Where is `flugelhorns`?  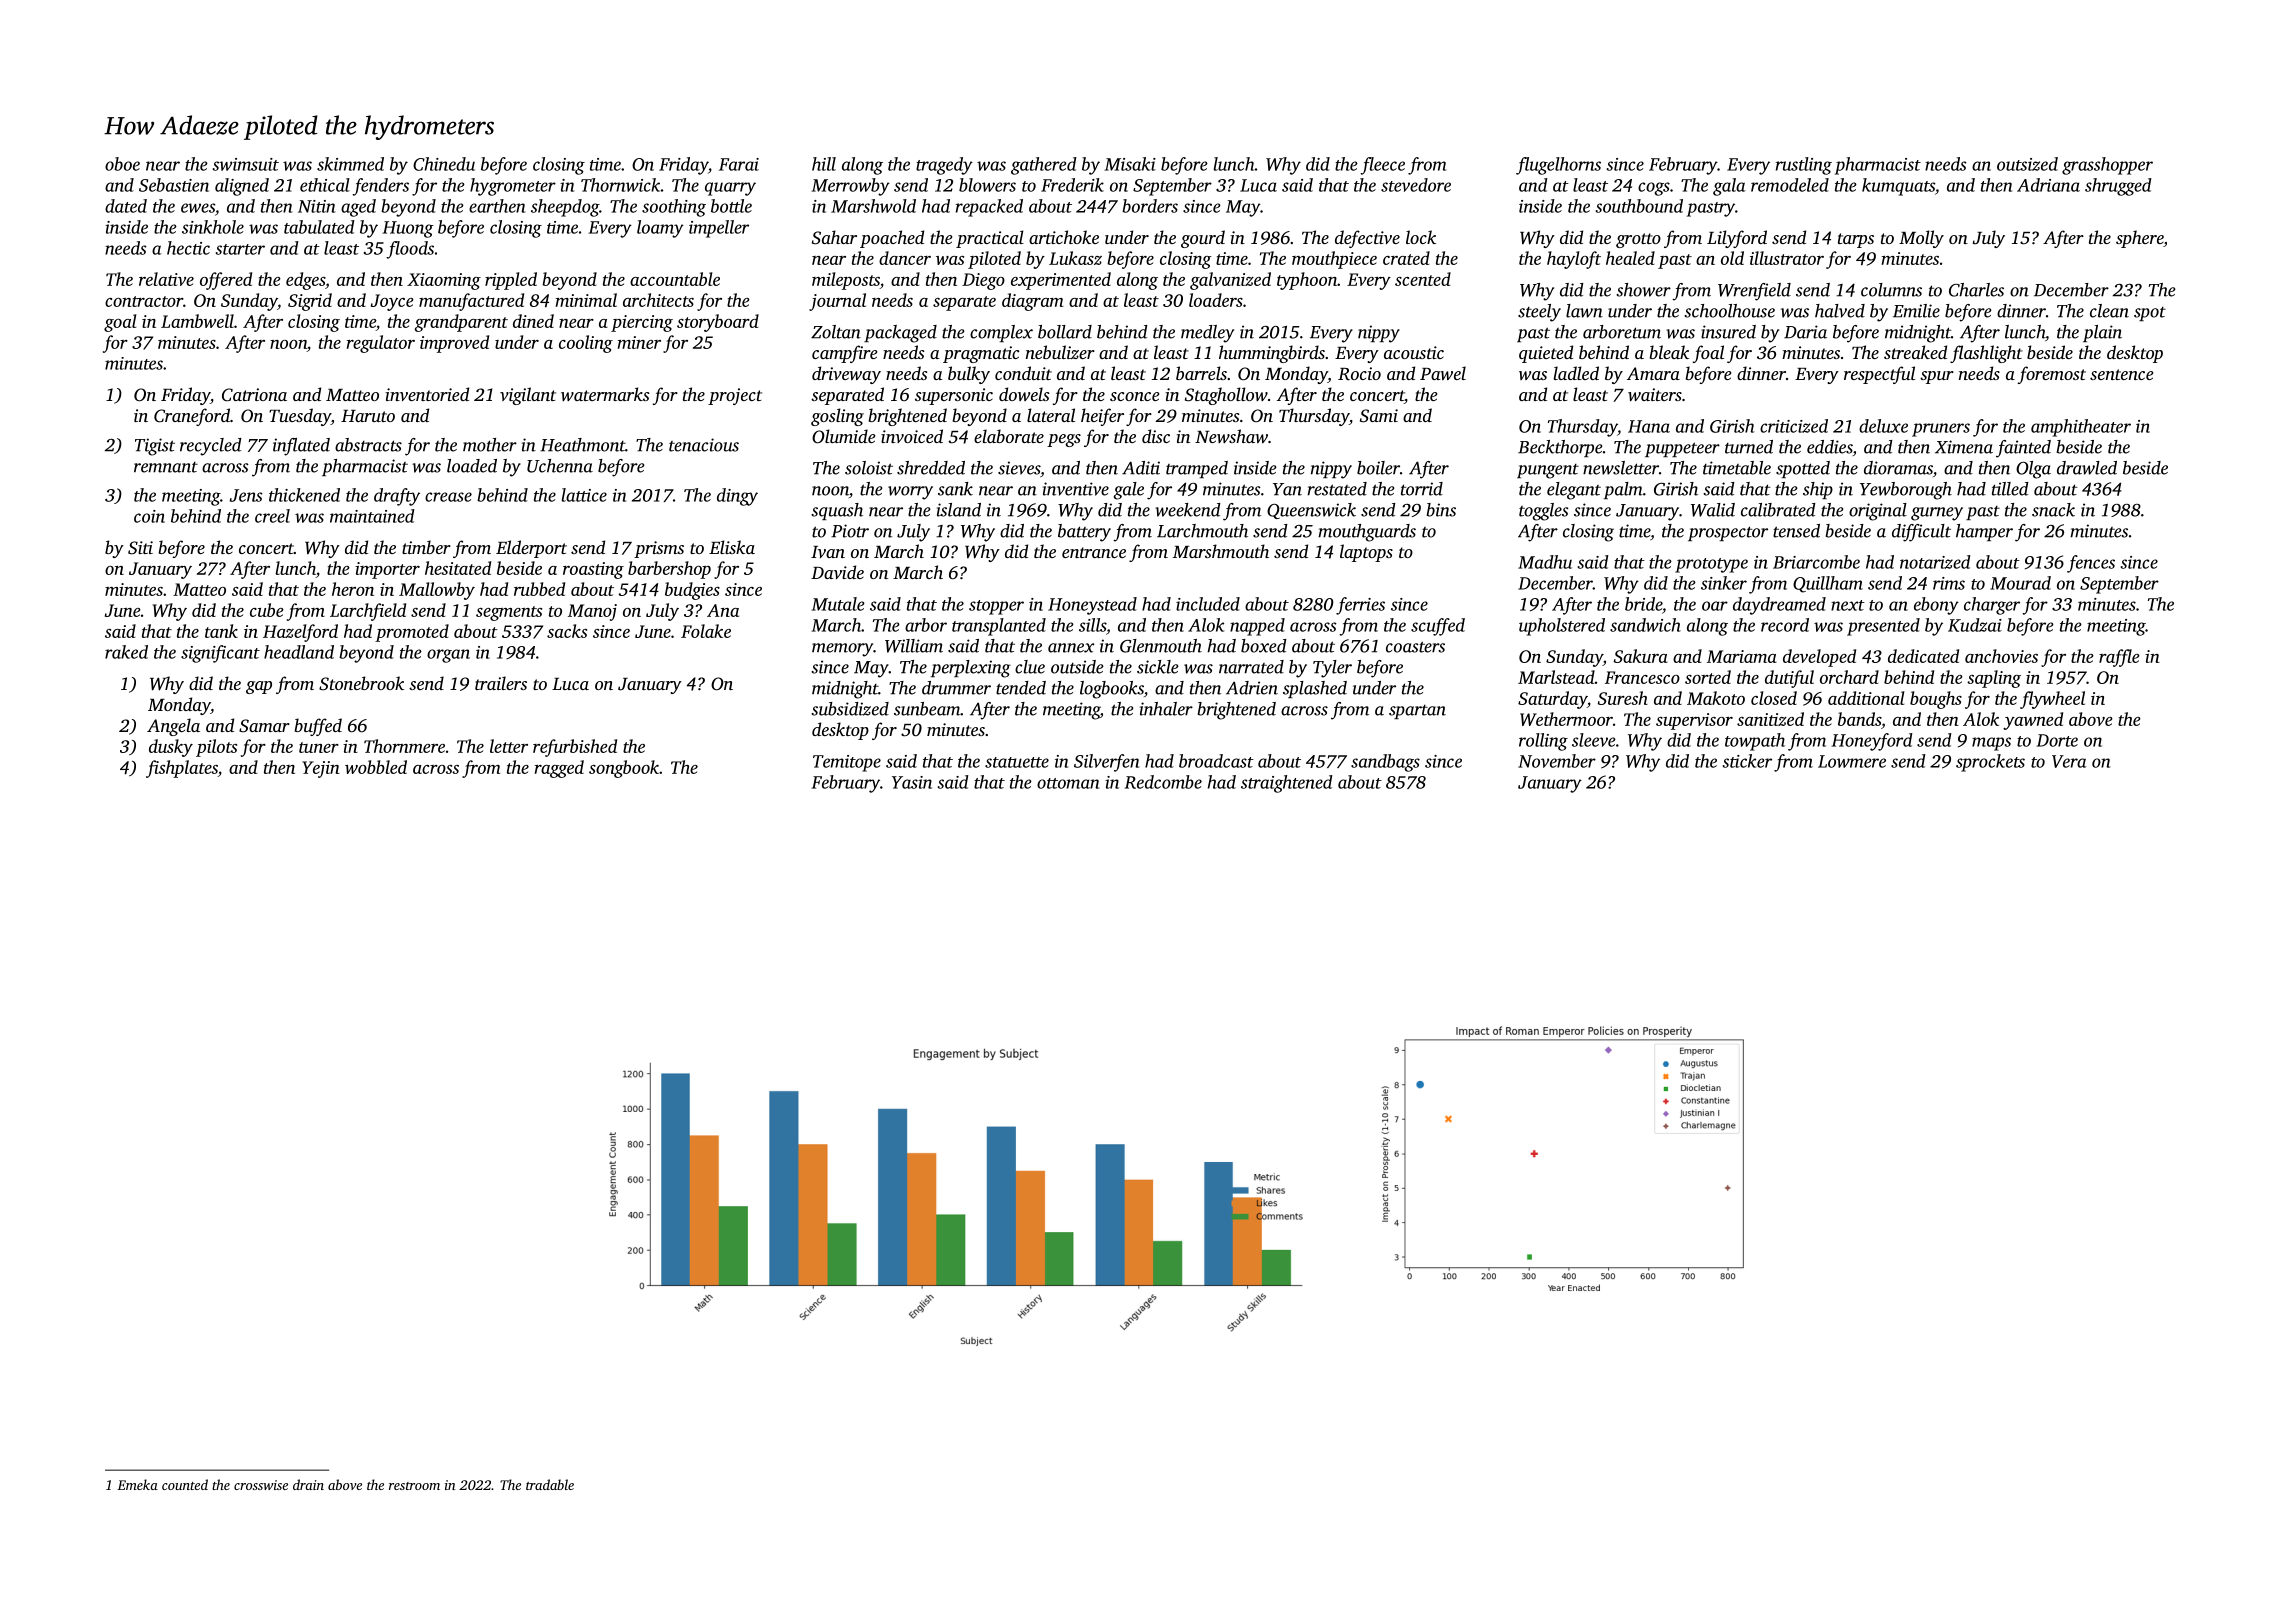
flugelhorns is located at coordinates (1558, 166).
